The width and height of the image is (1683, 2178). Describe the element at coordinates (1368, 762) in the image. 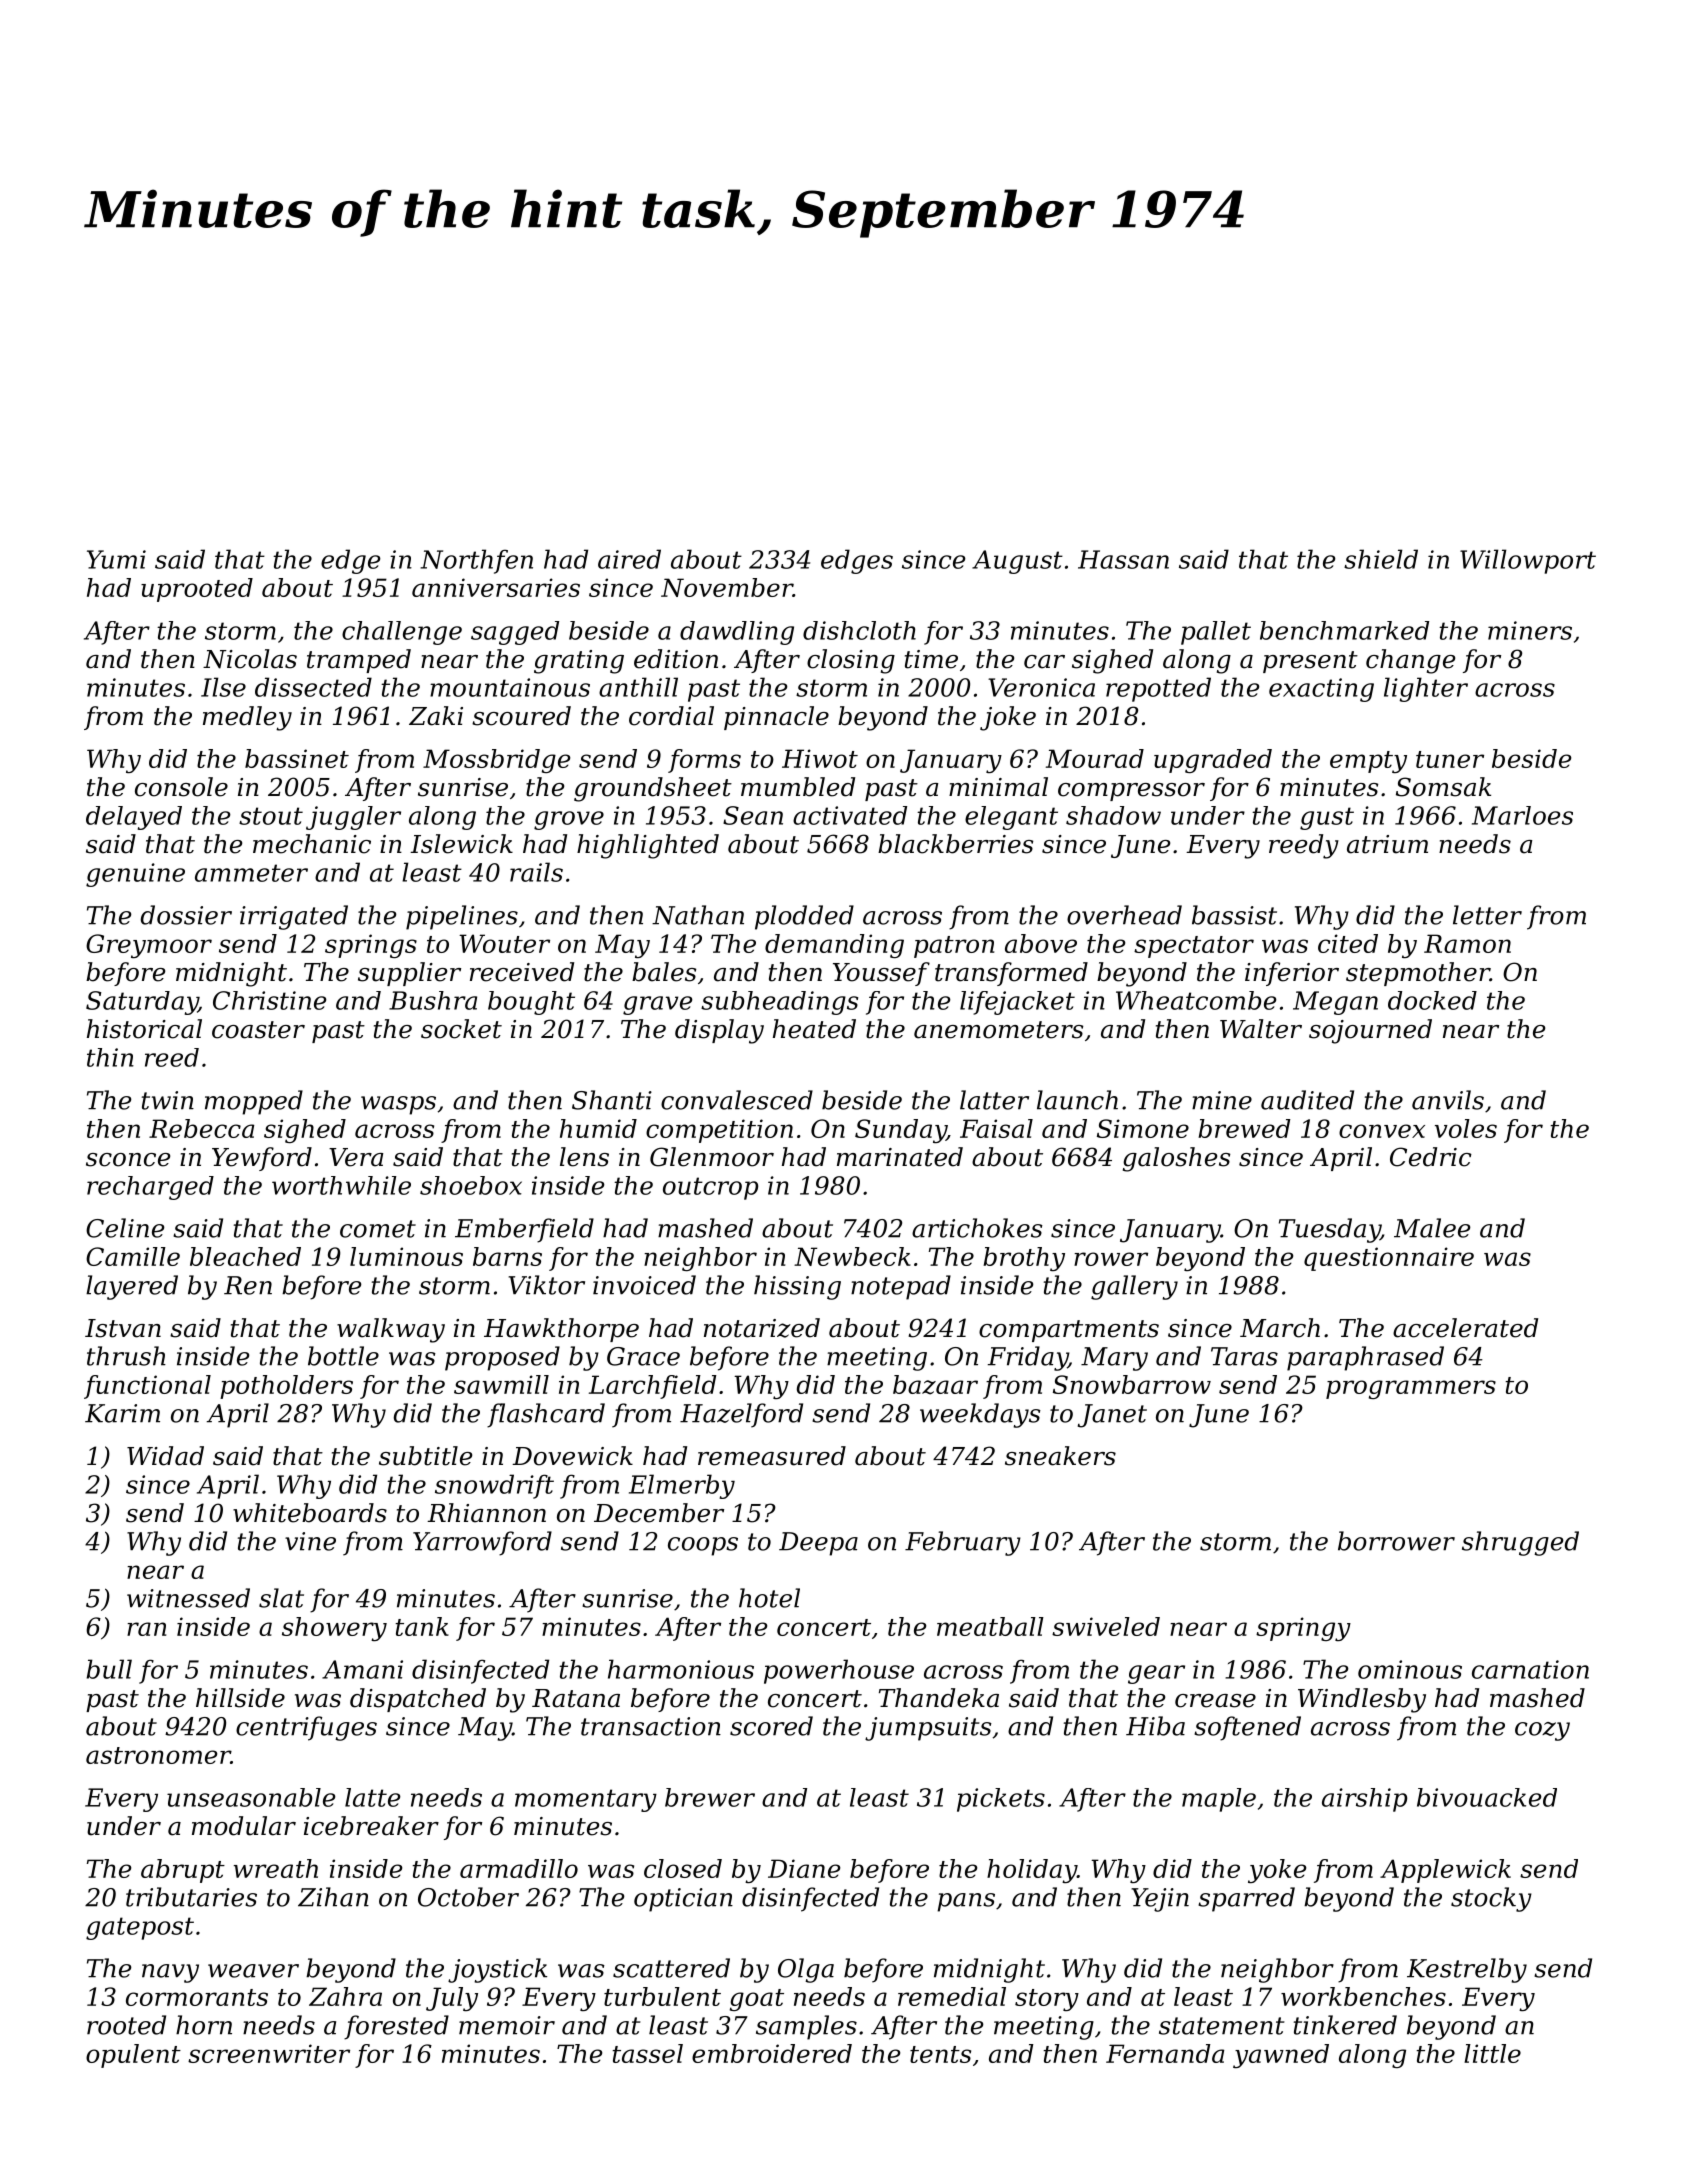

I see `empty` at that location.
